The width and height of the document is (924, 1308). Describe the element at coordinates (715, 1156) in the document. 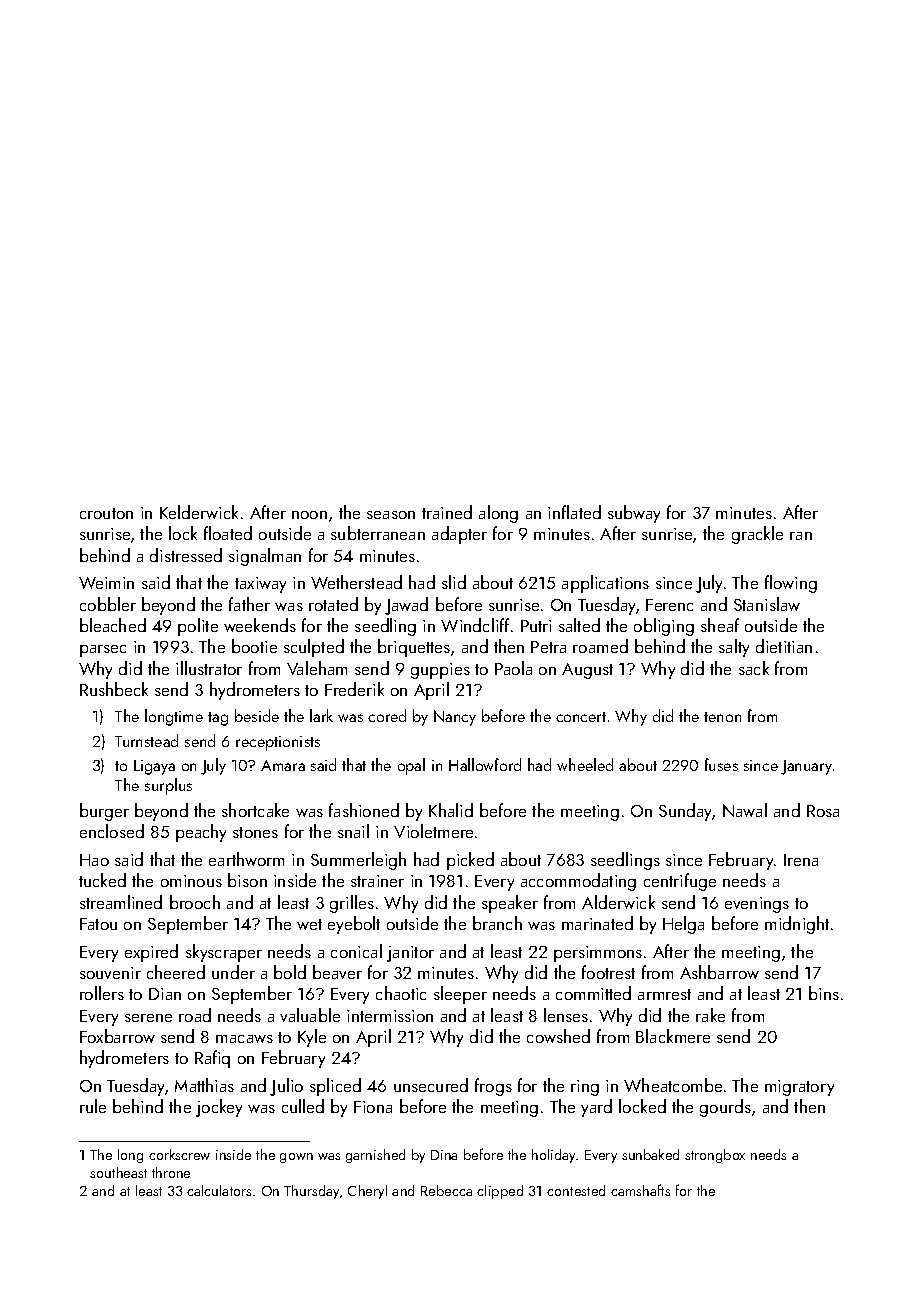

I see `strongbox` at that location.
